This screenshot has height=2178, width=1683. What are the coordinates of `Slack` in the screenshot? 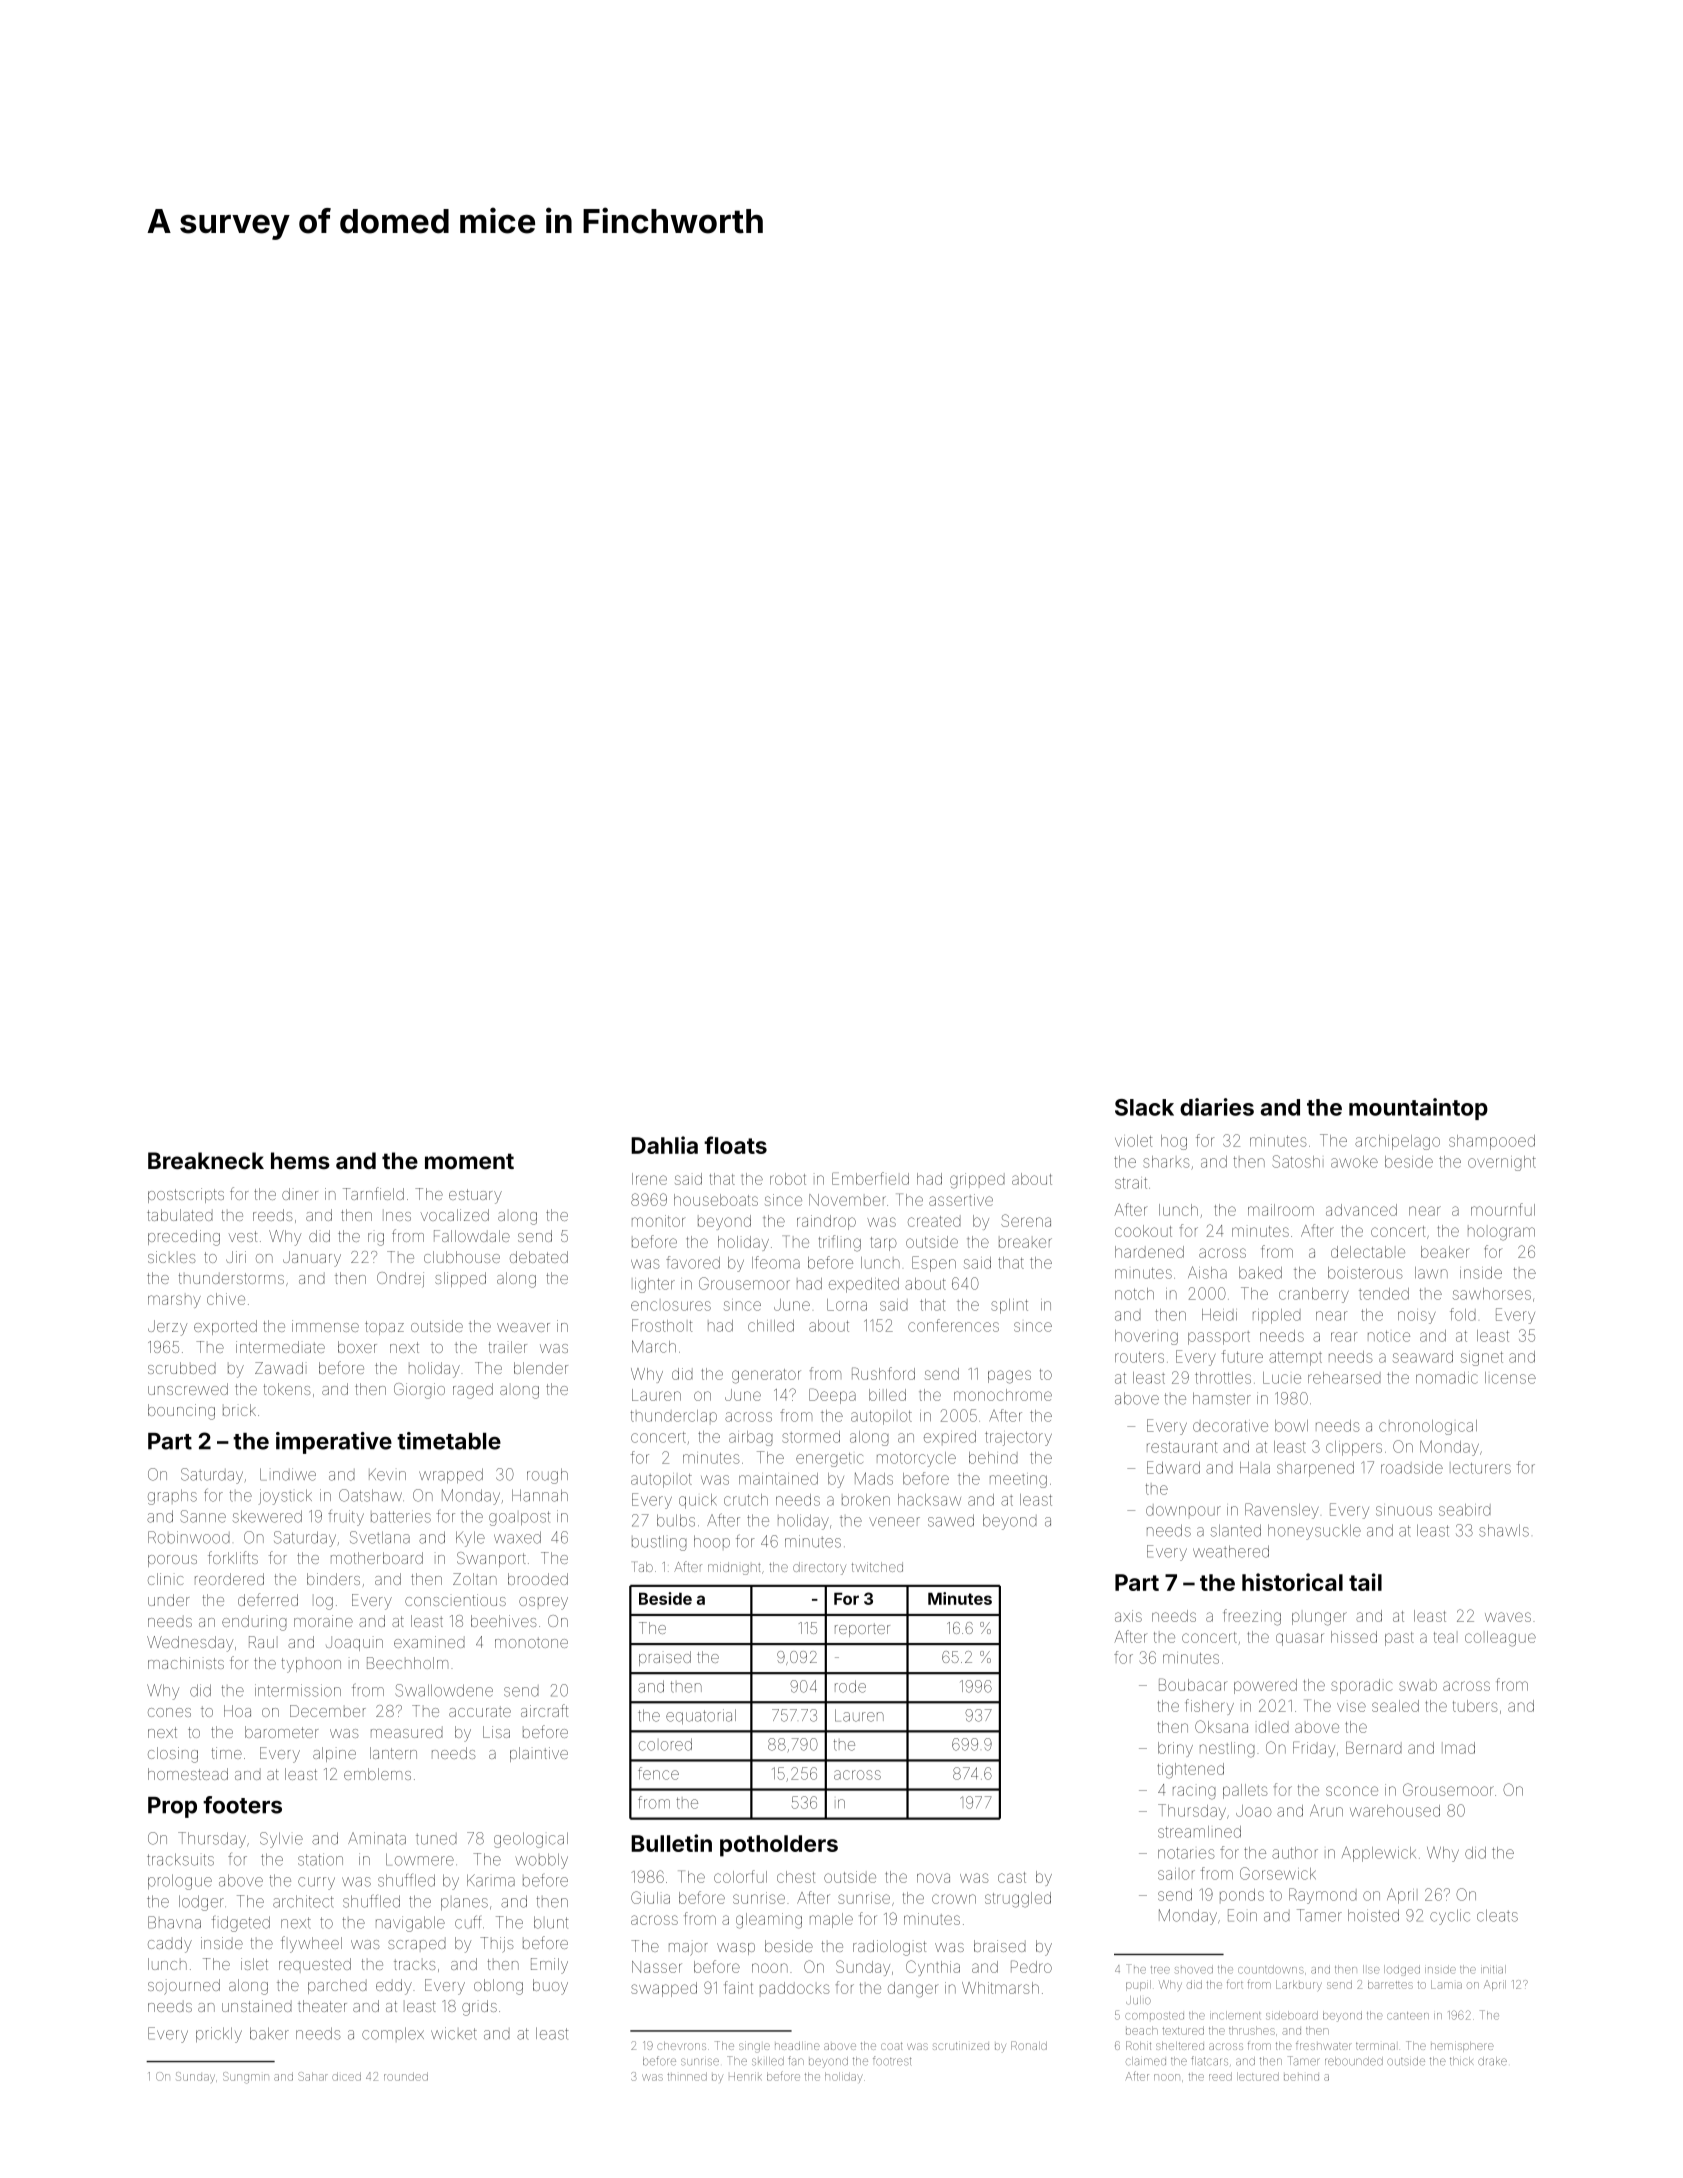 It's located at (1144, 1107).
